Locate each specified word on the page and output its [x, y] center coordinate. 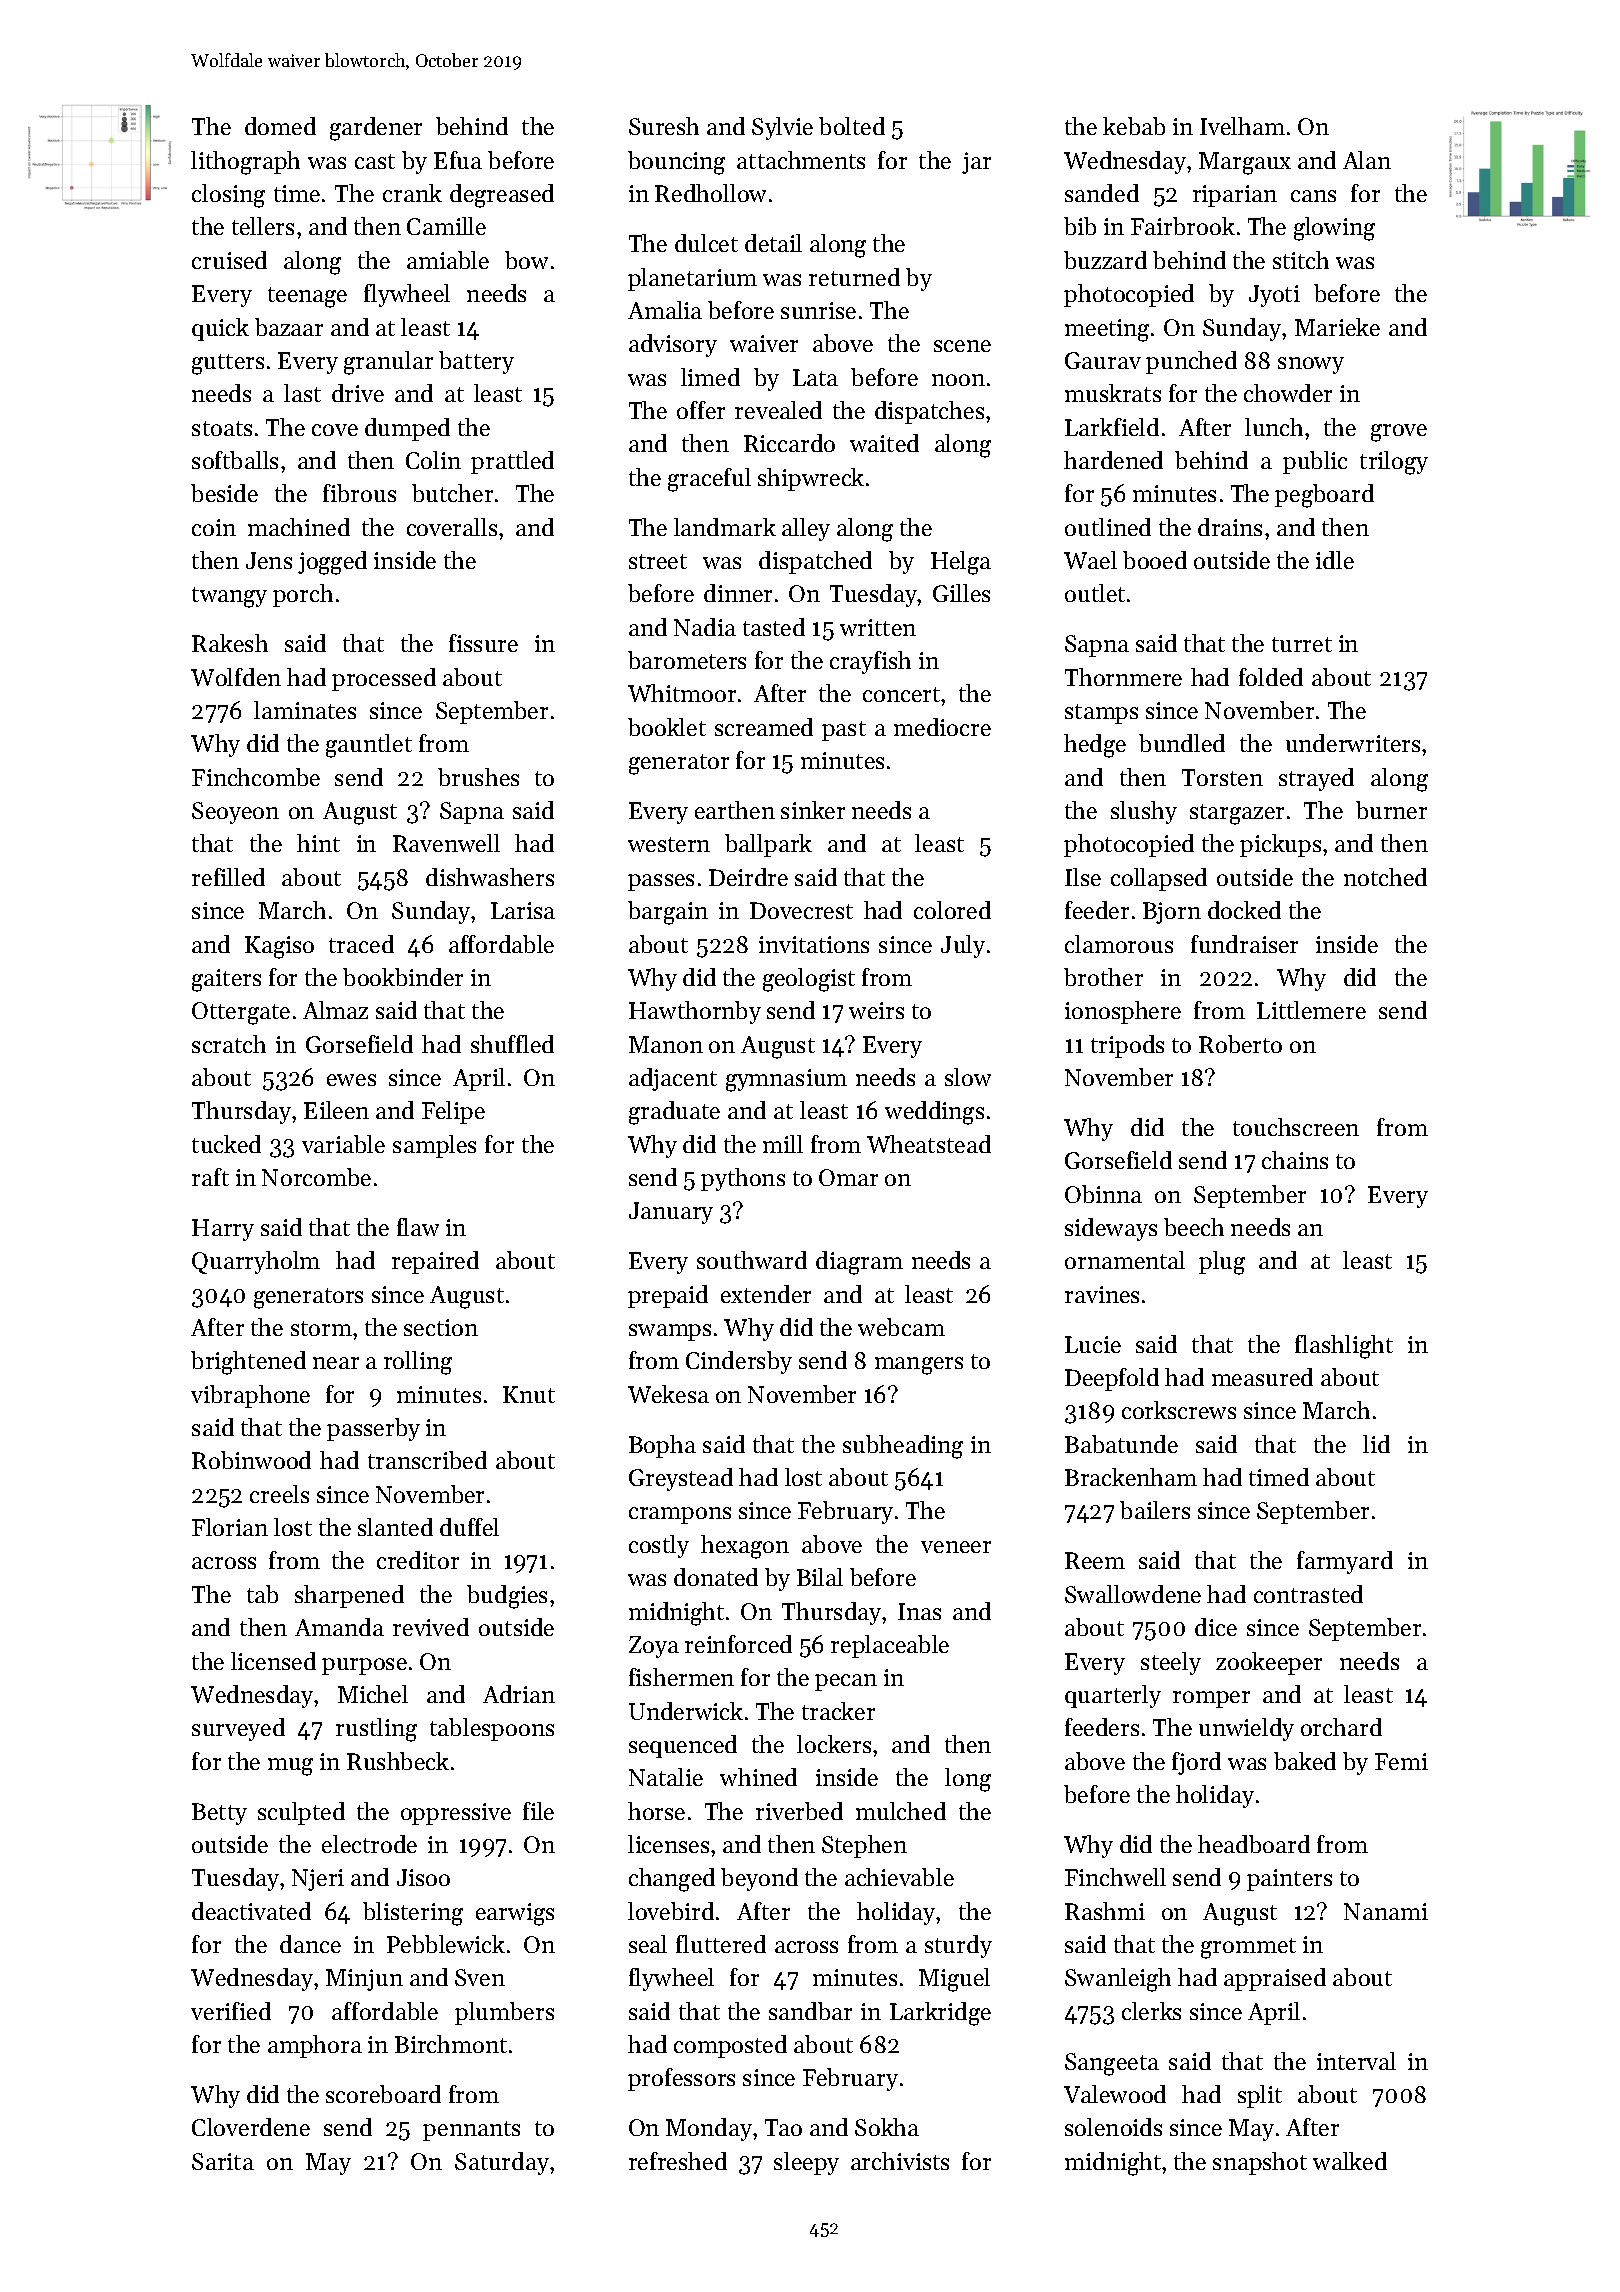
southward [752, 1260]
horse [656, 1811]
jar [976, 163]
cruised [229, 260]
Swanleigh [1118, 1980]
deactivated [251, 1911]
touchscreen [1296, 1127]
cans [1313, 196]
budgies [507, 1597]
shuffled [512, 1044]
